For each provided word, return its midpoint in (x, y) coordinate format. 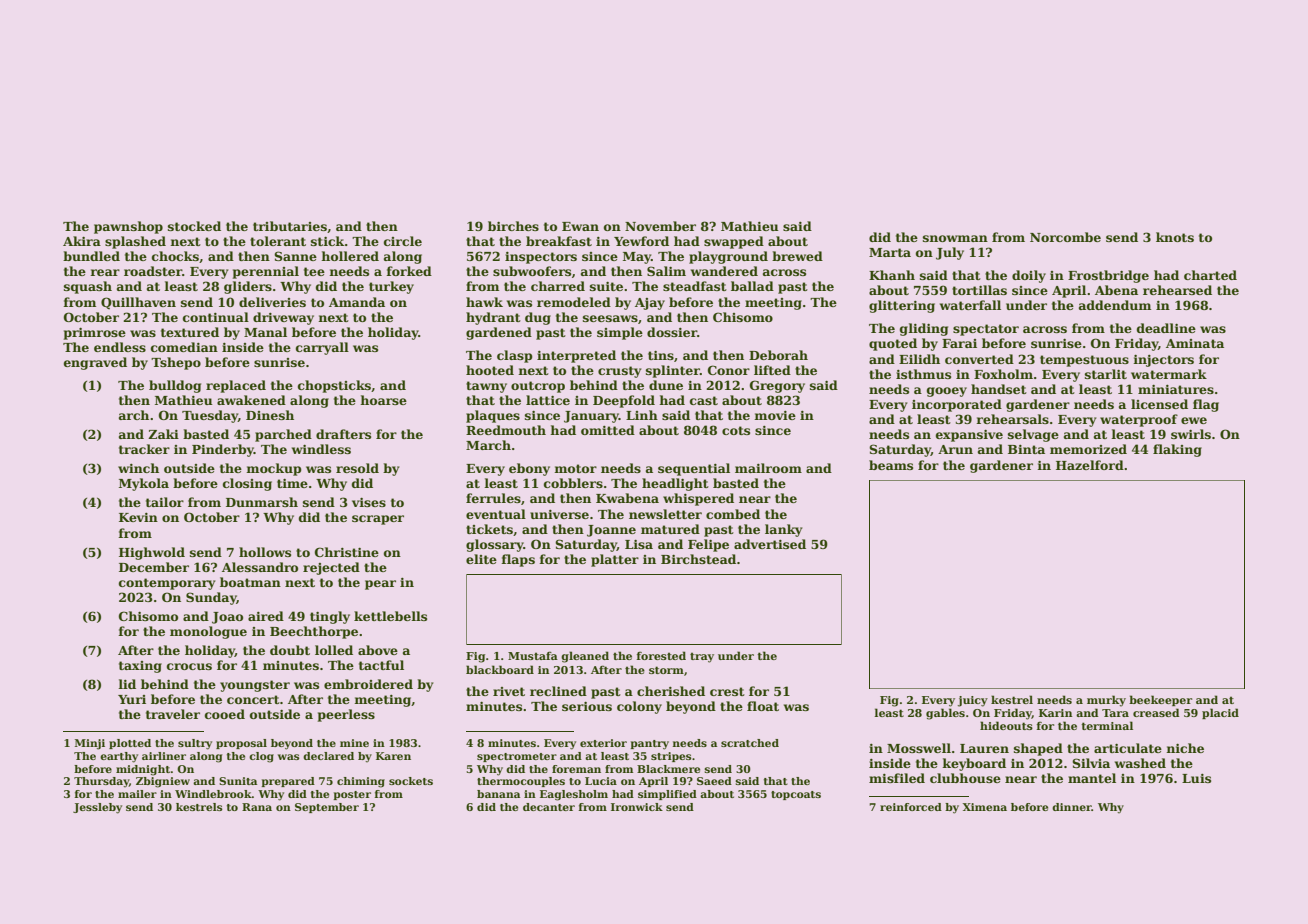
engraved (95, 363)
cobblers (573, 483)
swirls (1191, 434)
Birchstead (698, 559)
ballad (752, 286)
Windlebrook (213, 794)
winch (138, 468)
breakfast (559, 241)
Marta (890, 252)
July (950, 253)
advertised (770, 544)
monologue (208, 632)
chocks (175, 256)
